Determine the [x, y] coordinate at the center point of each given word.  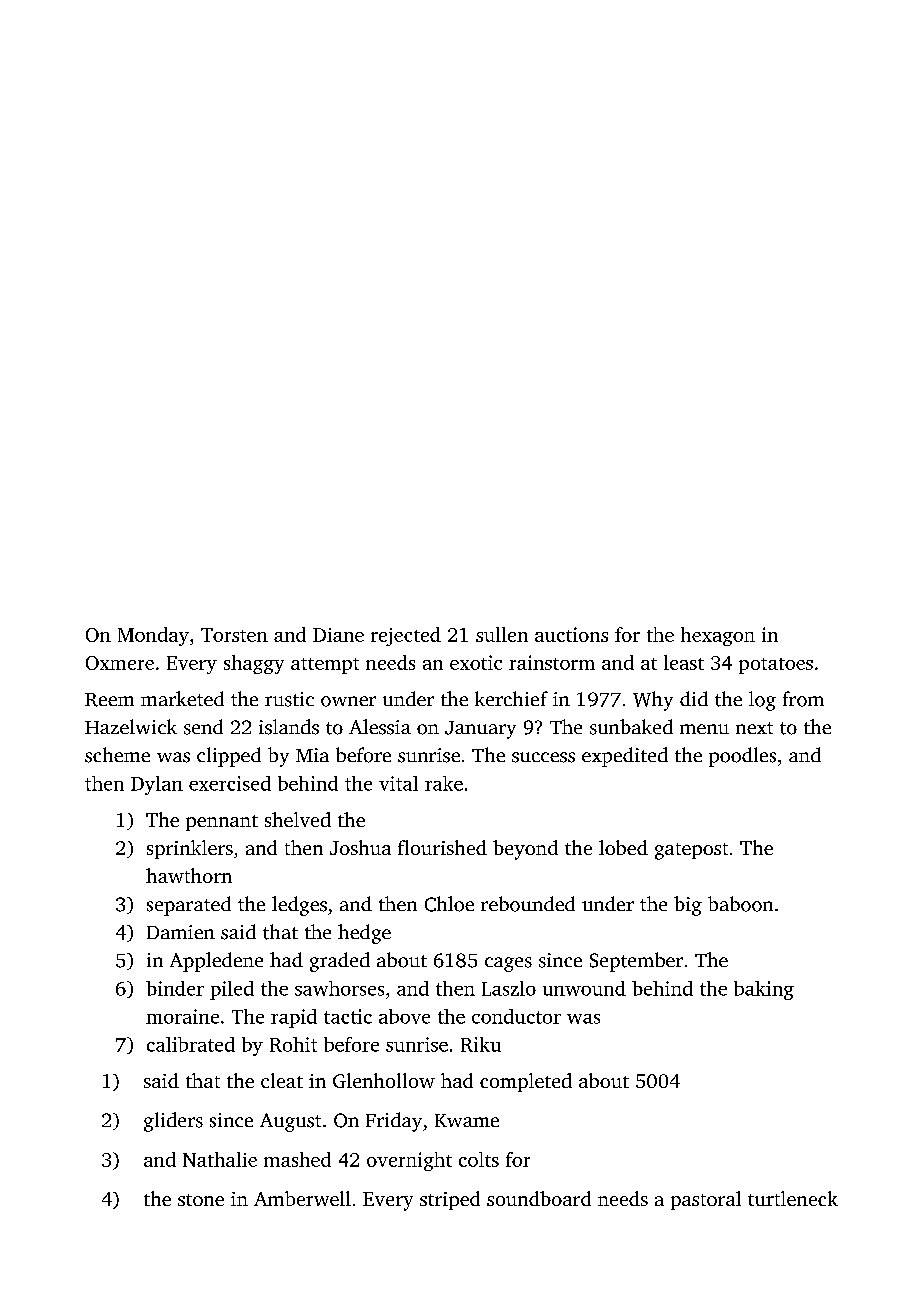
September [636, 962]
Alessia [380, 727]
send [203, 727]
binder [175, 988]
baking [764, 990]
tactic [348, 1016]
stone [201, 1200]
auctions [571, 634]
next [754, 728]
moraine [182, 1016]
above [404, 1016]
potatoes [776, 666]
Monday [153, 636]
